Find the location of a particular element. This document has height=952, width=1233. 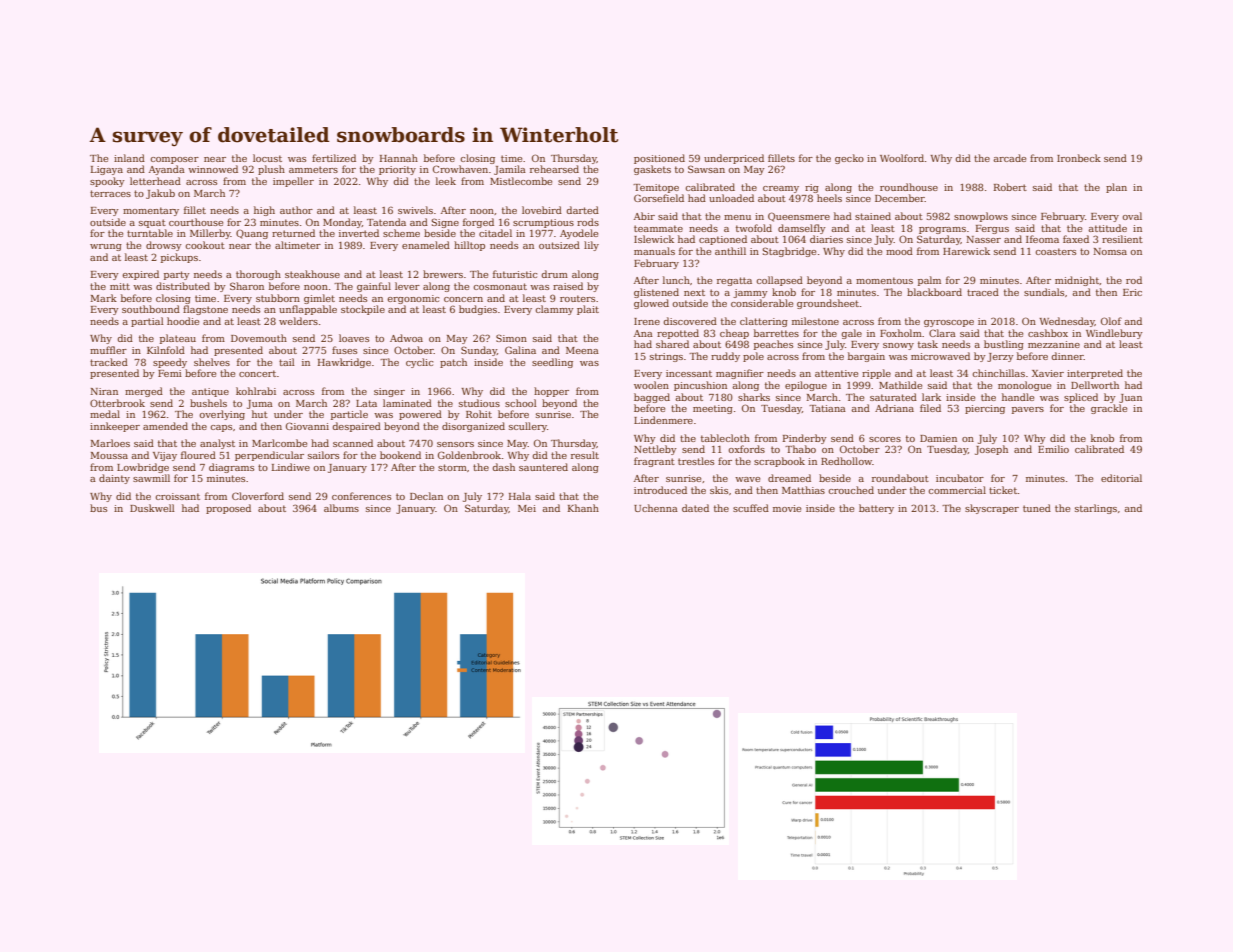

composer is located at coordinates (174, 160).
